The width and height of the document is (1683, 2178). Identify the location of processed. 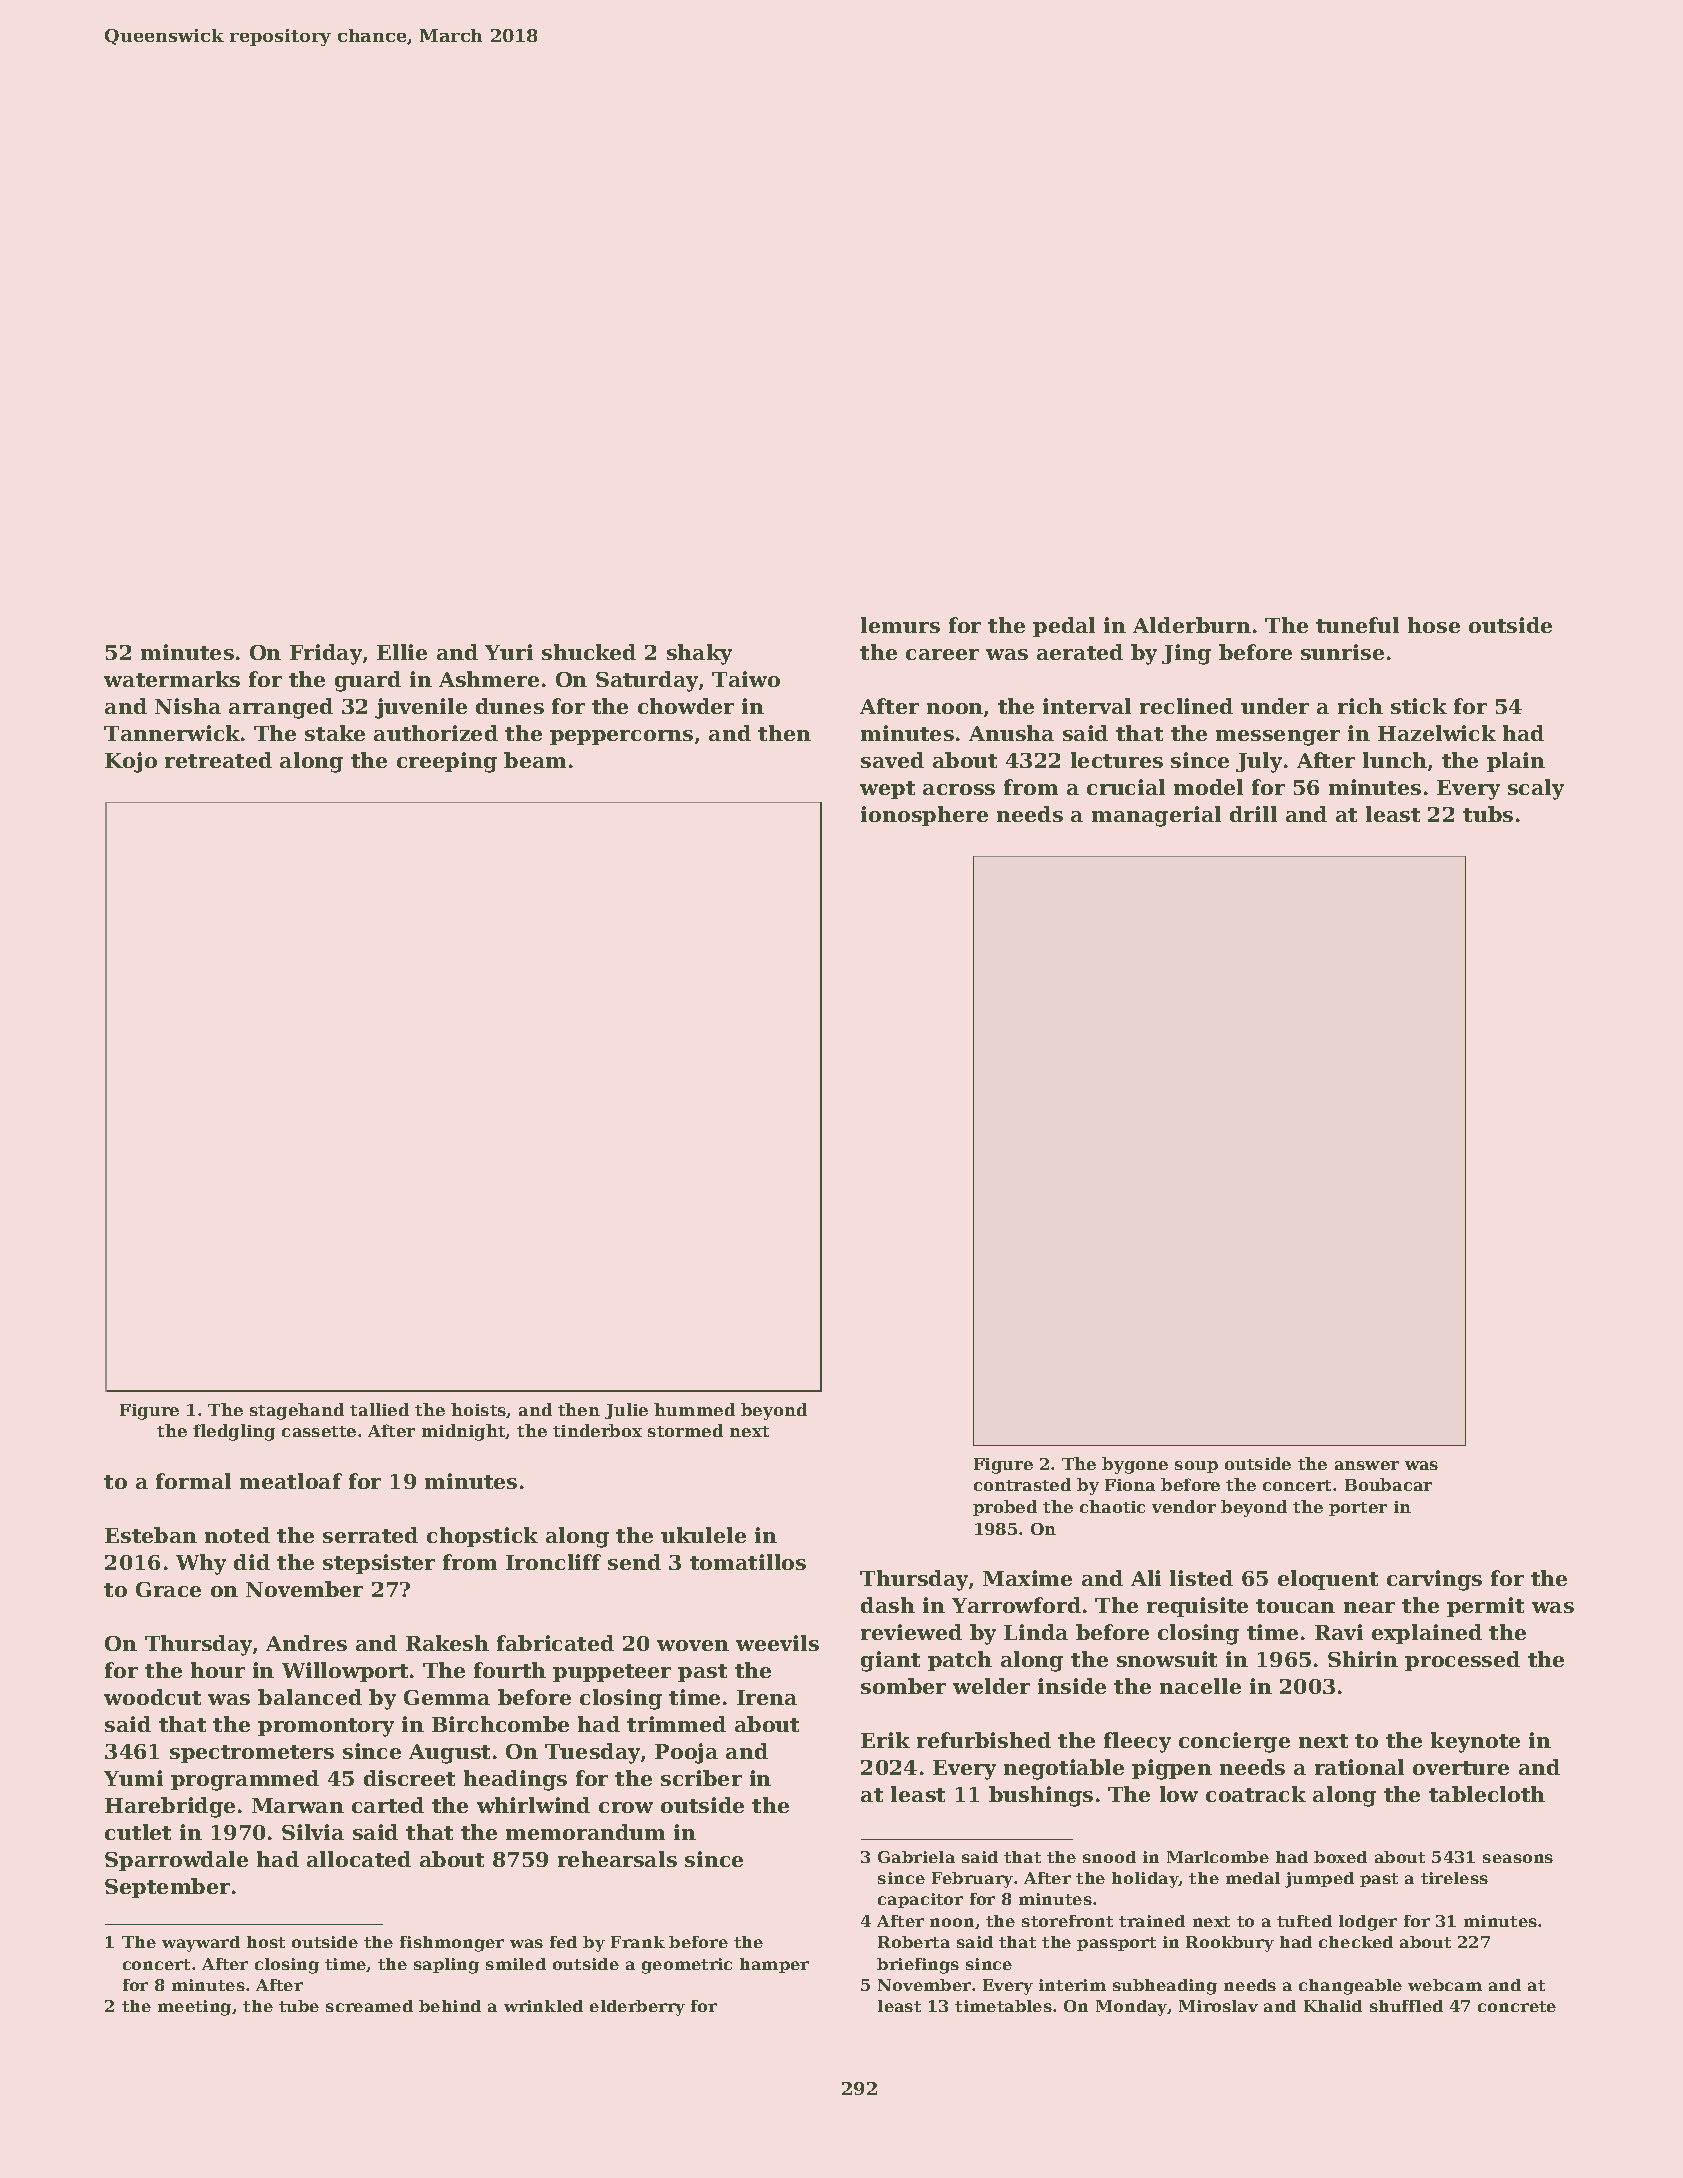
(1462, 1661).
